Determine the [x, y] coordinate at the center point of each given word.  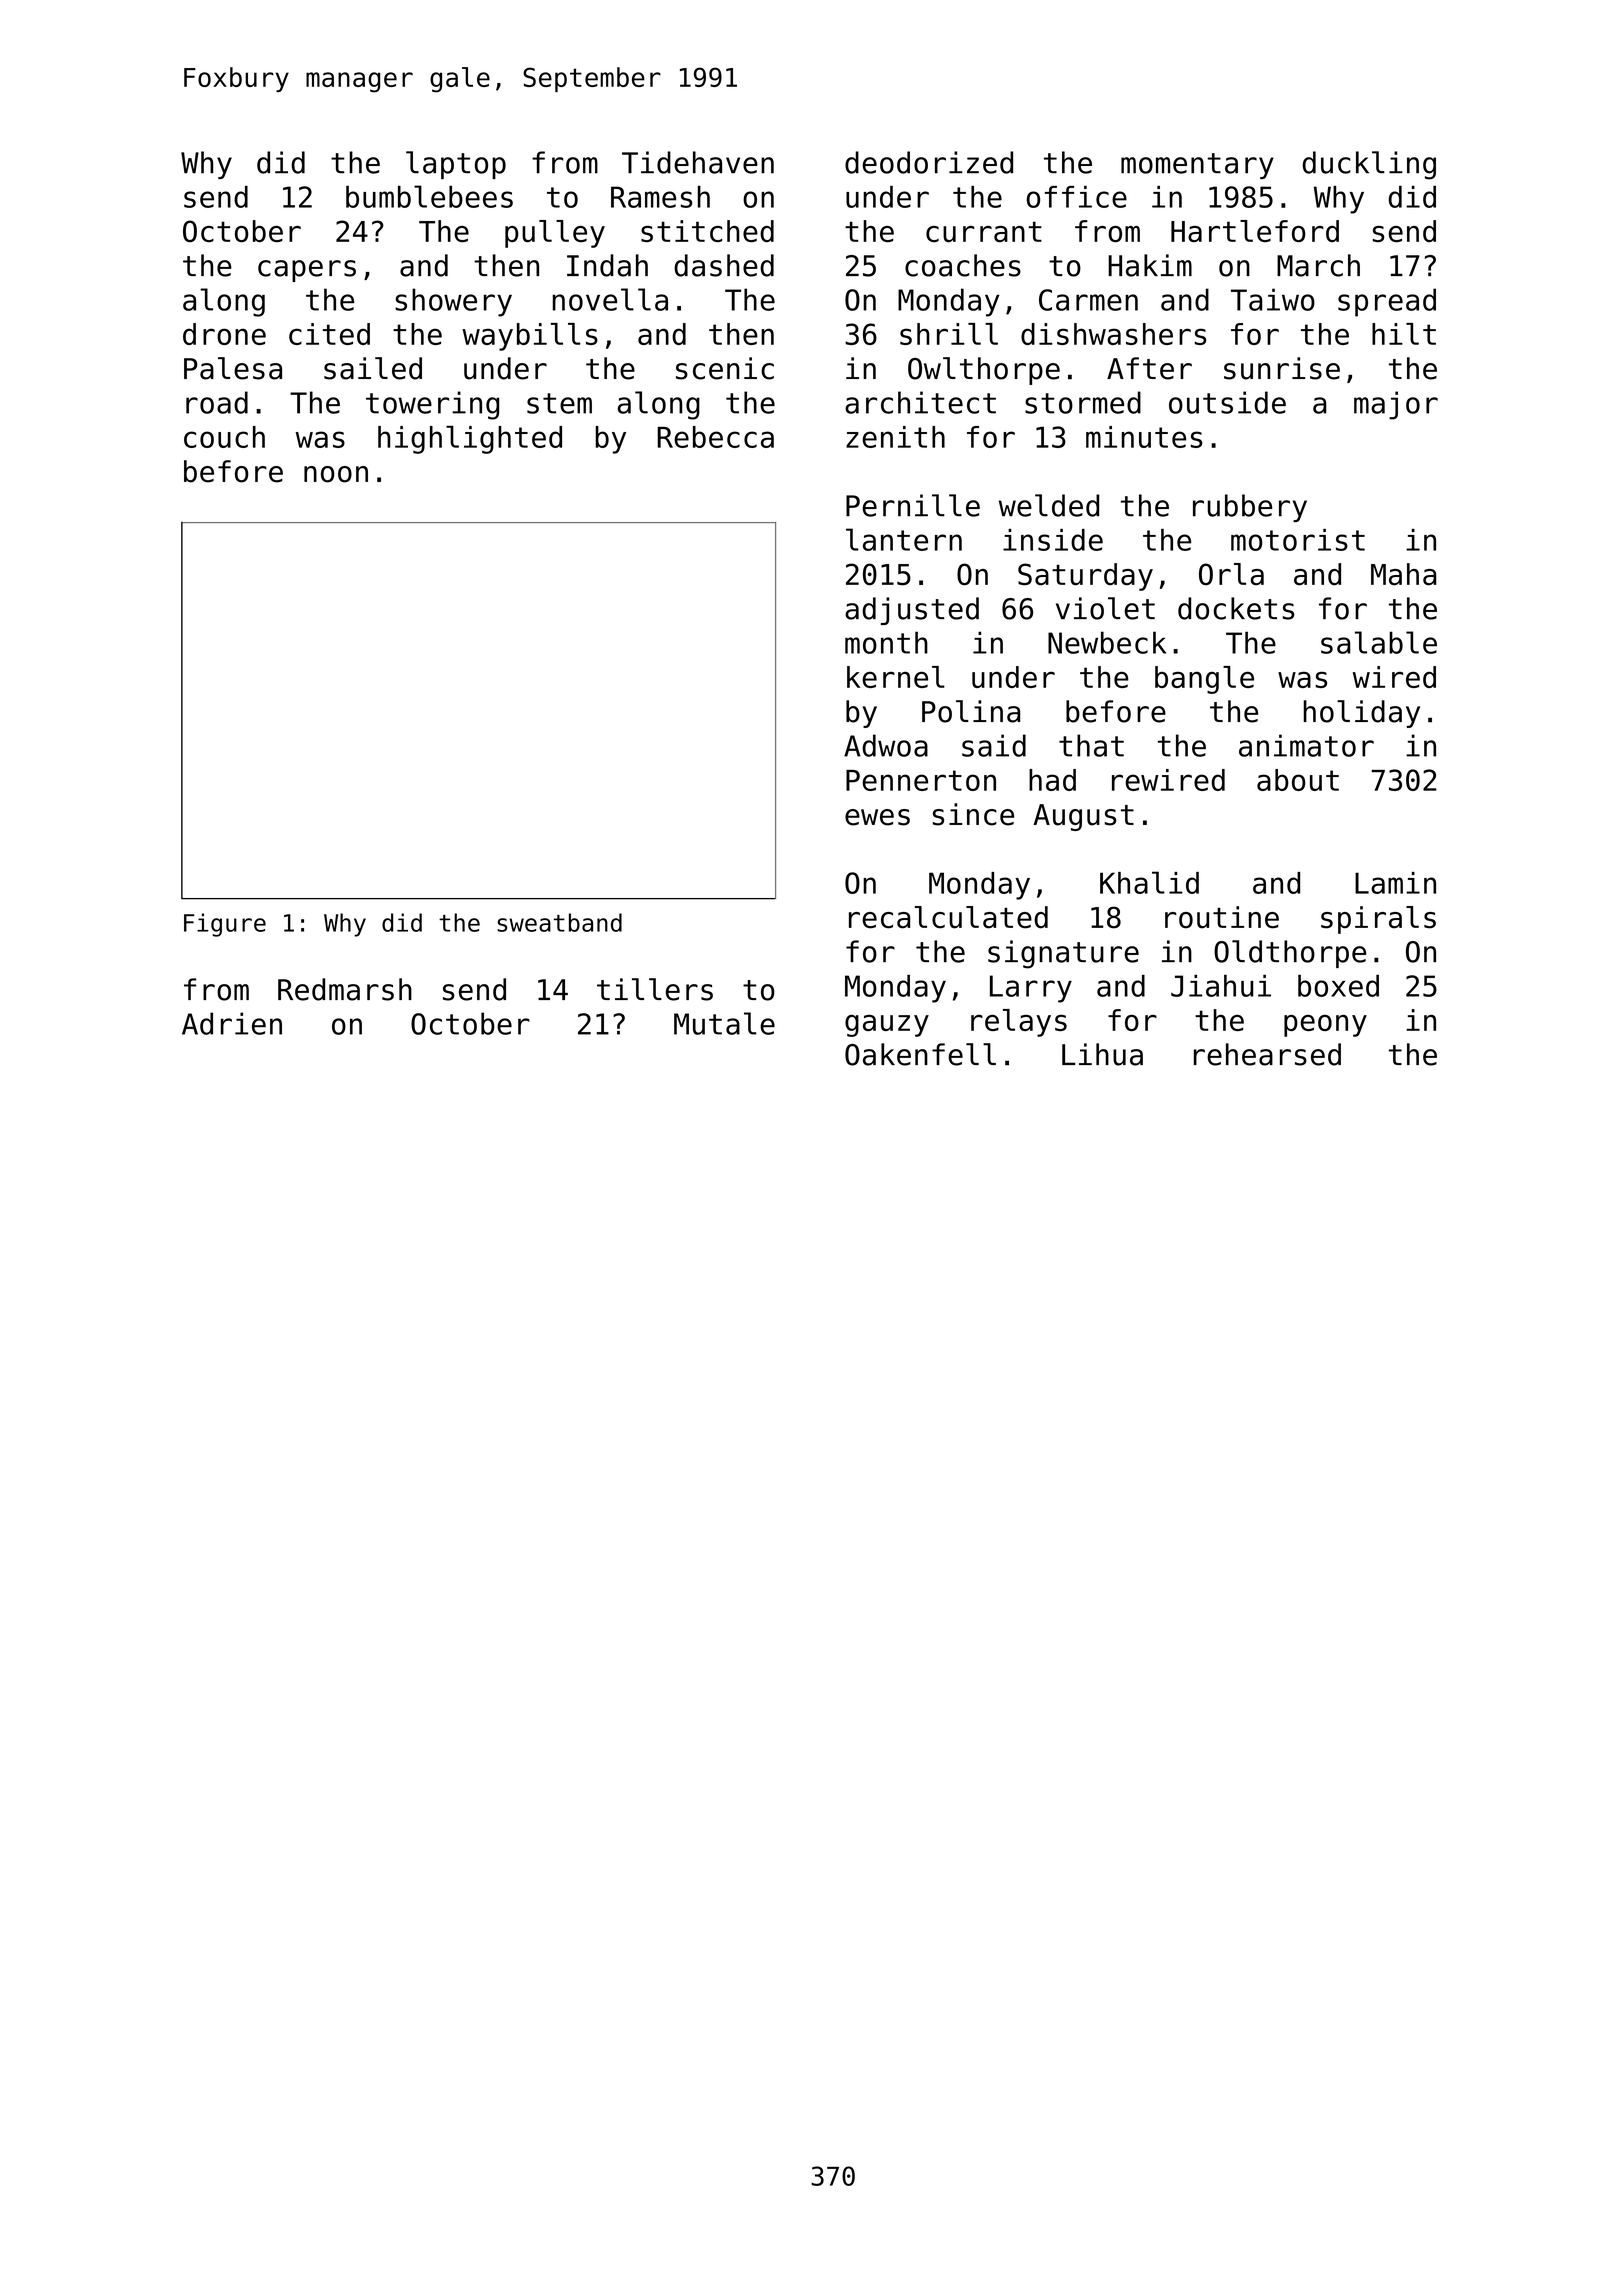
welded [1049, 505]
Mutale [724, 1023]
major [1396, 405]
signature [1063, 954]
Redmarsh [345, 989]
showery [453, 302]
